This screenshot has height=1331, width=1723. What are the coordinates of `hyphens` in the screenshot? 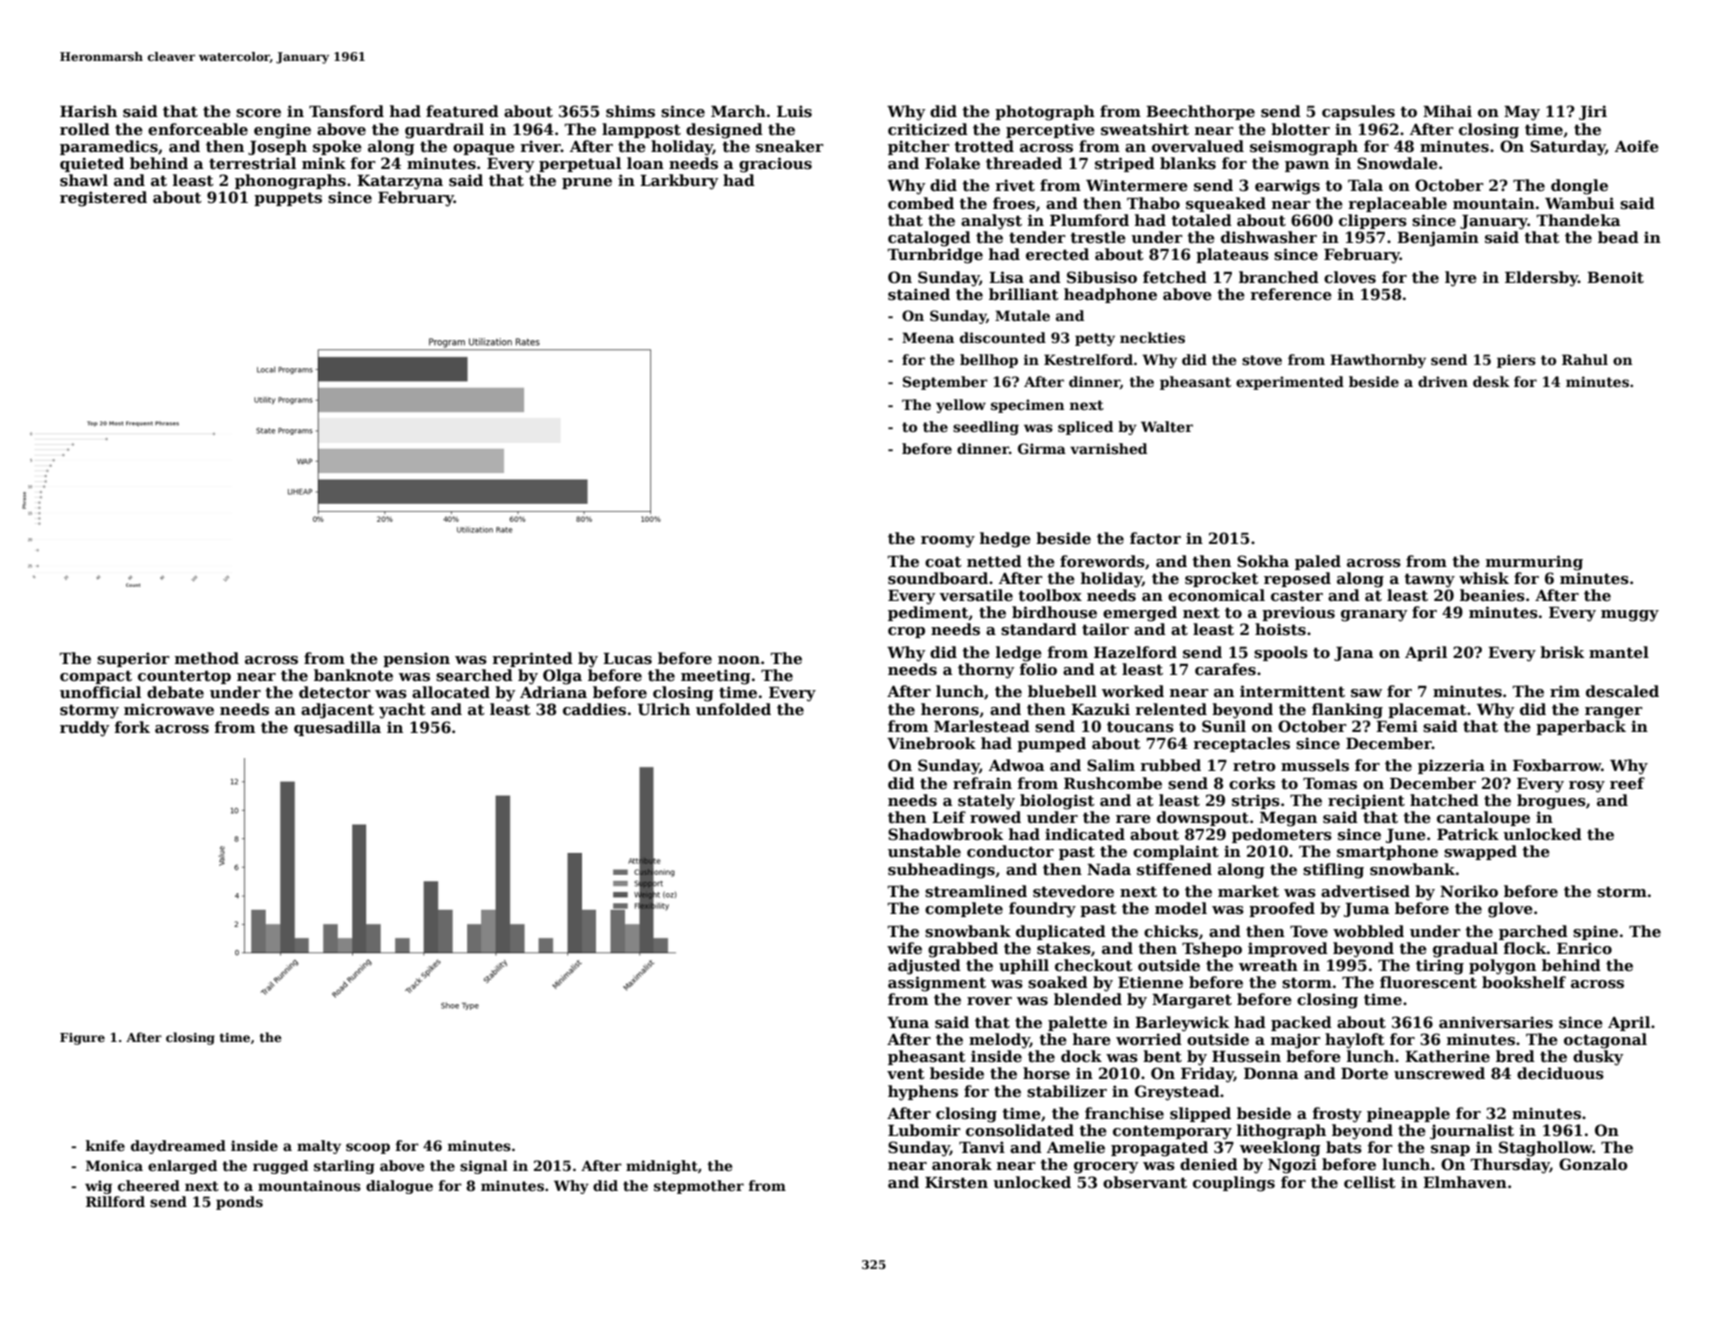 It's located at (923, 1093).
